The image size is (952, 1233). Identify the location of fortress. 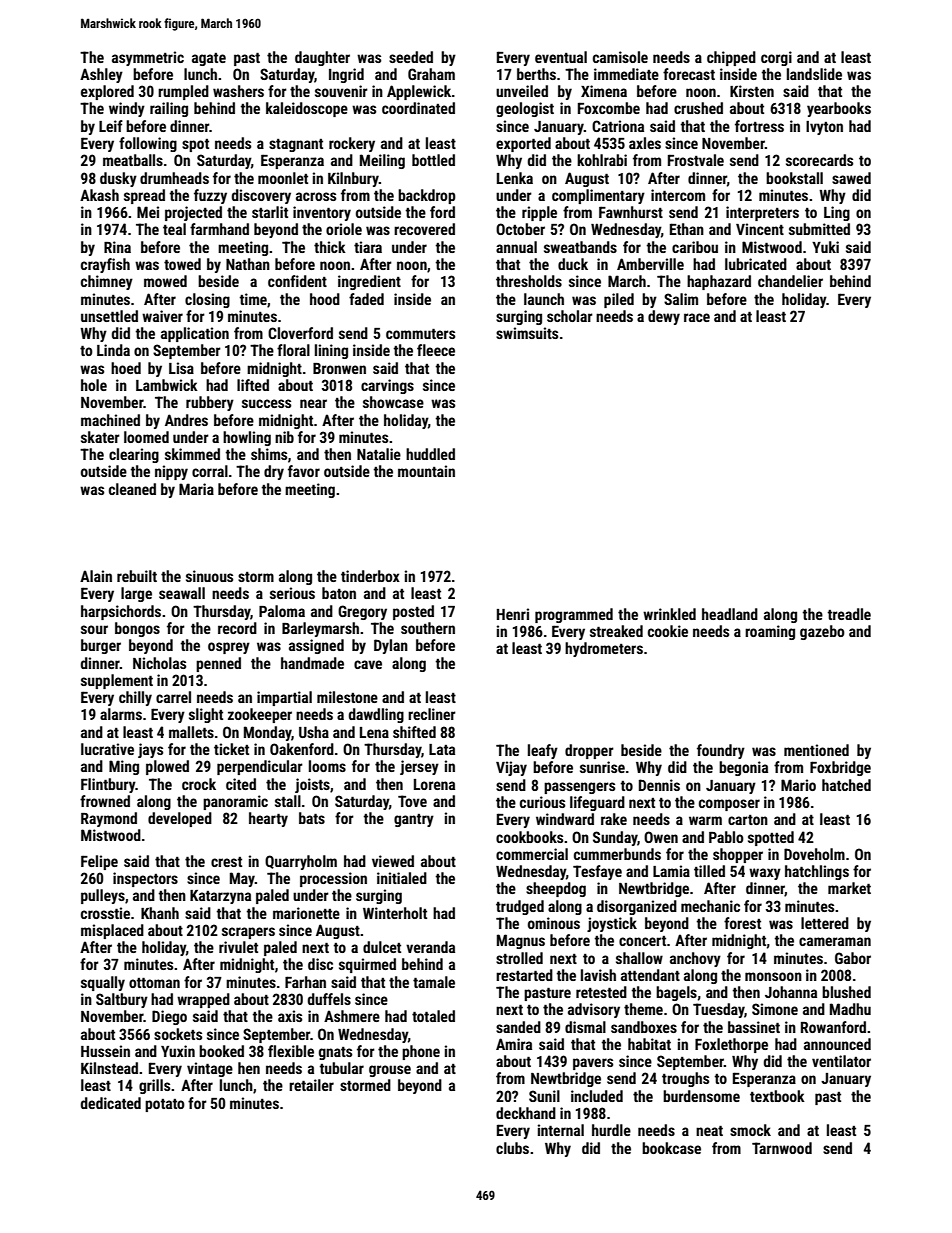
(759, 126).
